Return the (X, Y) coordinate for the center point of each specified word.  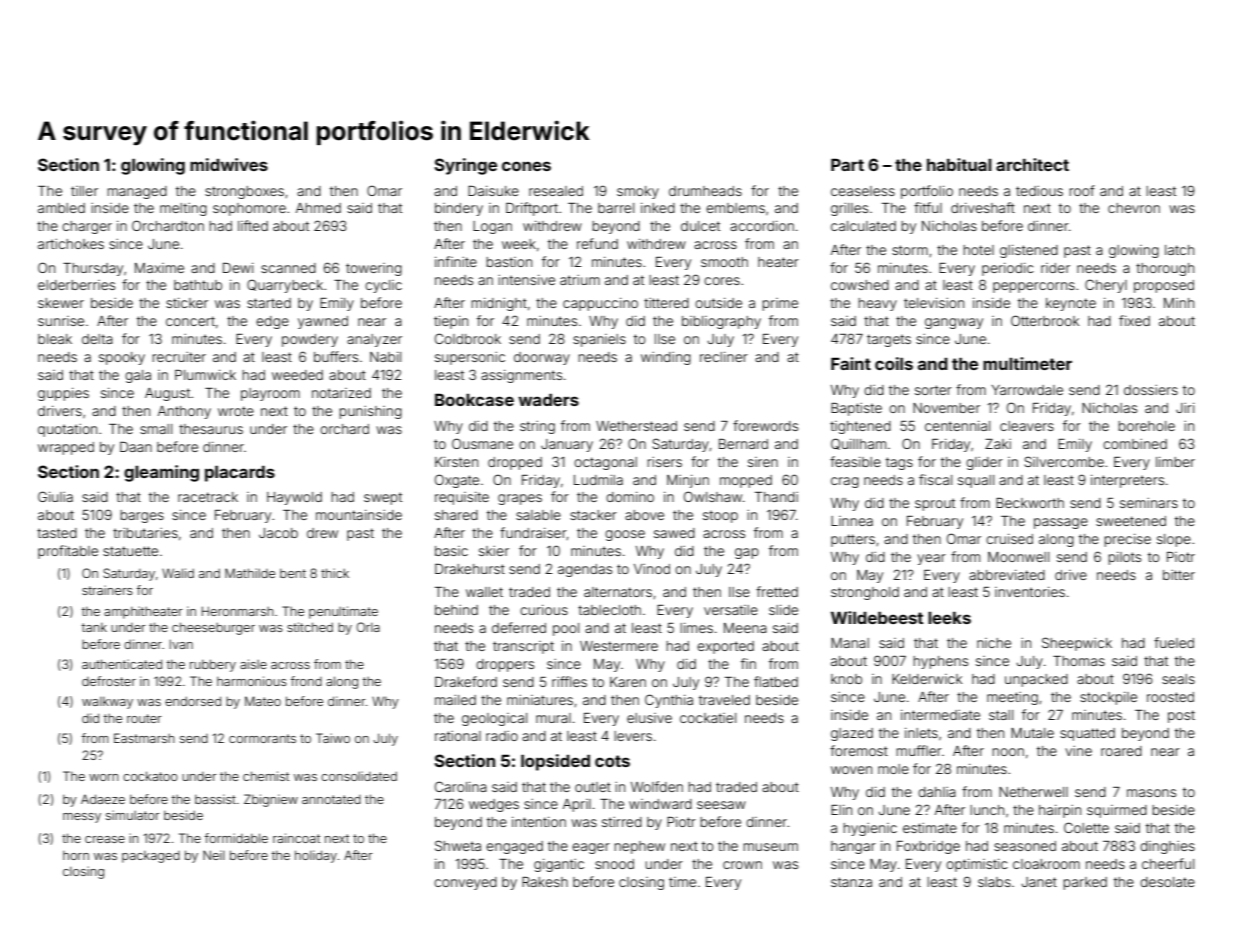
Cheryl (1106, 286)
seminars (1149, 503)
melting (183, 209)
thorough (1165, 269)
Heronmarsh (238, 611)
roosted (1170, 697)
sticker (187, 303)
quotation (67, 430)
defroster (109, 681)
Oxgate (457, 481)
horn (76, 855)
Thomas (1079, 661)
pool (566, 629)
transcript (523, 647)
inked (658, 208)
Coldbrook (468, 338)
